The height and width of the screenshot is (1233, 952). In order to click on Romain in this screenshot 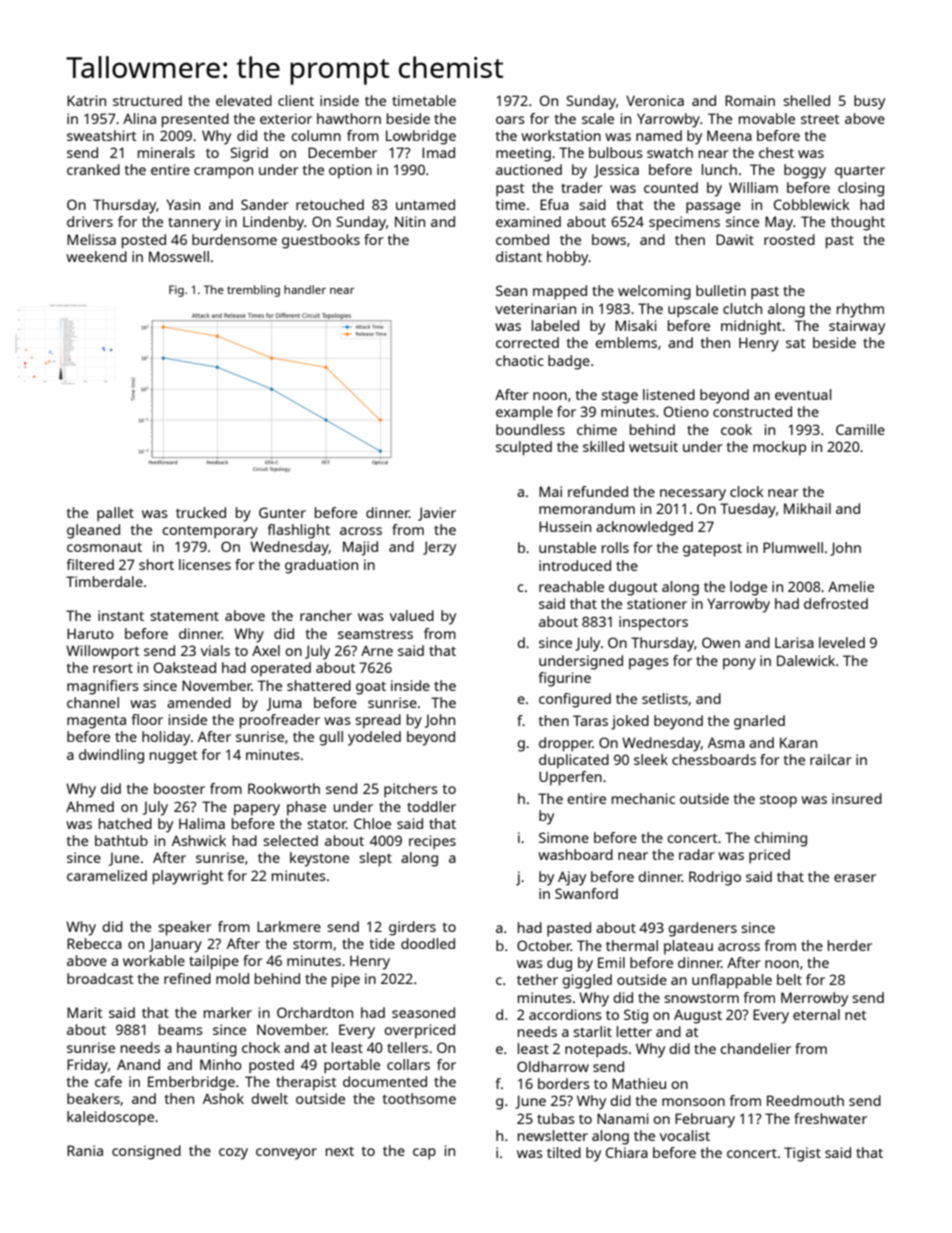, I will do `click(750, 100)`.
